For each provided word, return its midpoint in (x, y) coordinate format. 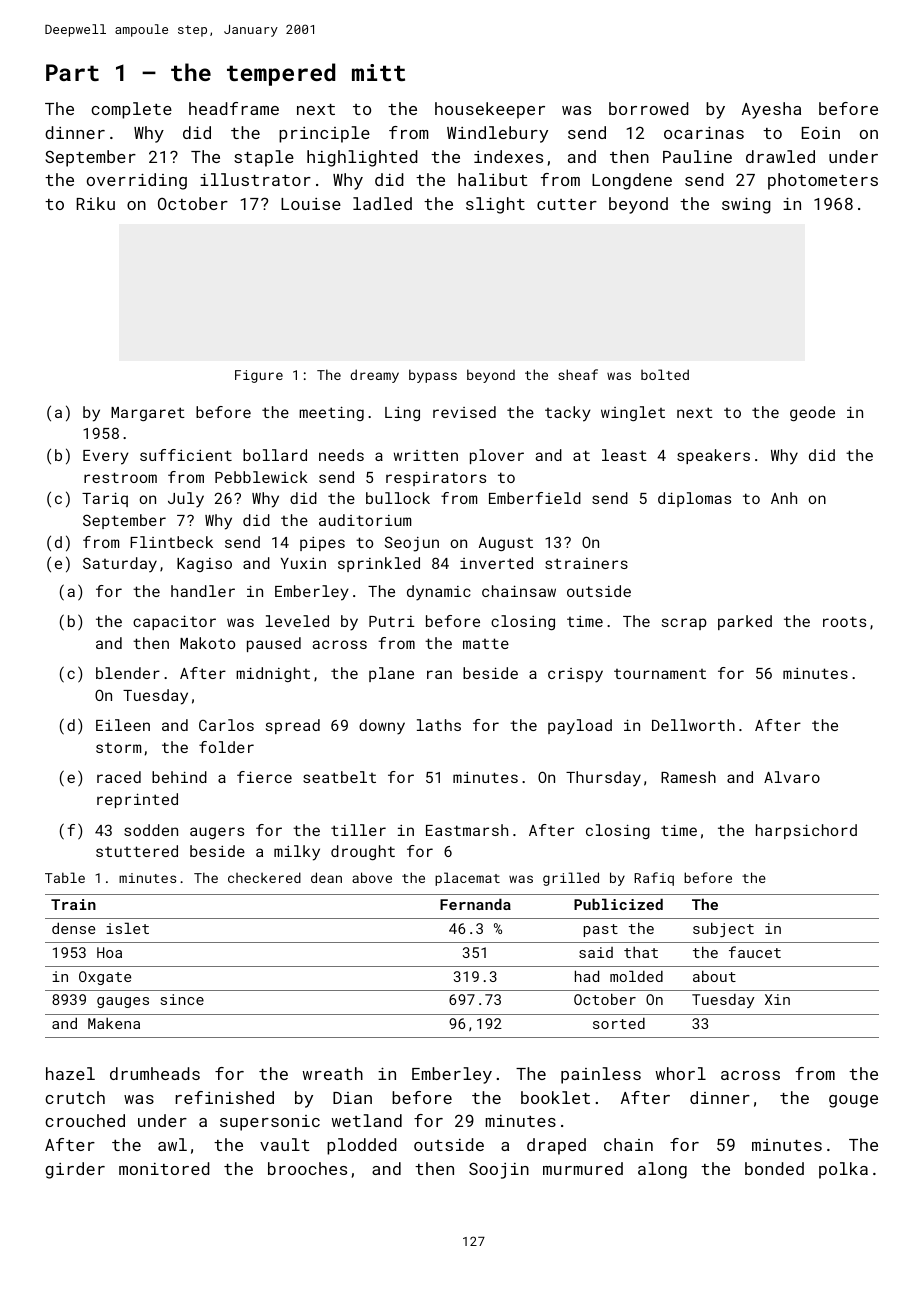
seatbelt (339, 777)
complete (131, 110)
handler (203, 591)
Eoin (821, 133)
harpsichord (806, 831)
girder (75, 1170)
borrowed (649, 108)
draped (556, 1146)
